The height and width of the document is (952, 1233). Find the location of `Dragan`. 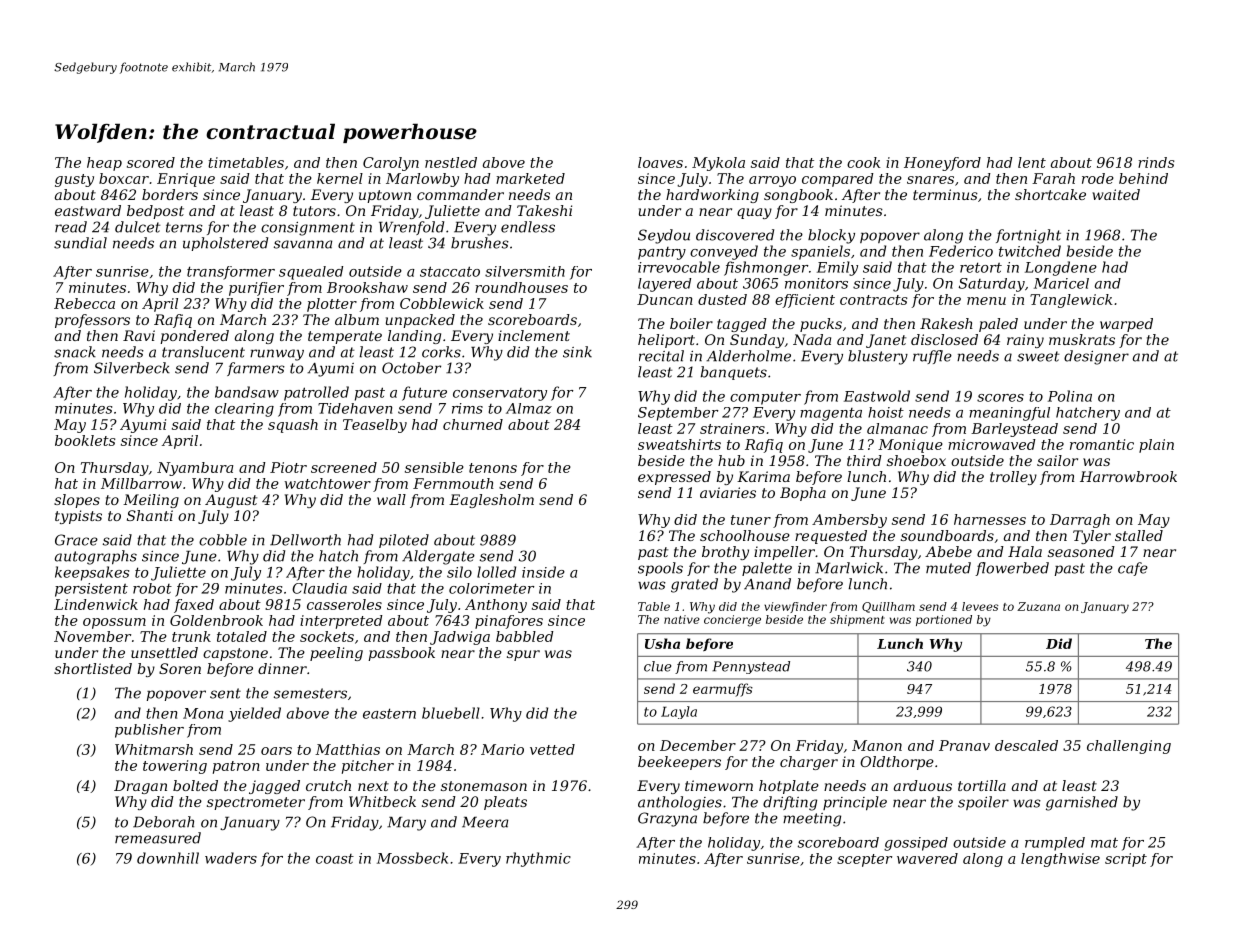

Dragan is located at coordinates (140, 787).
